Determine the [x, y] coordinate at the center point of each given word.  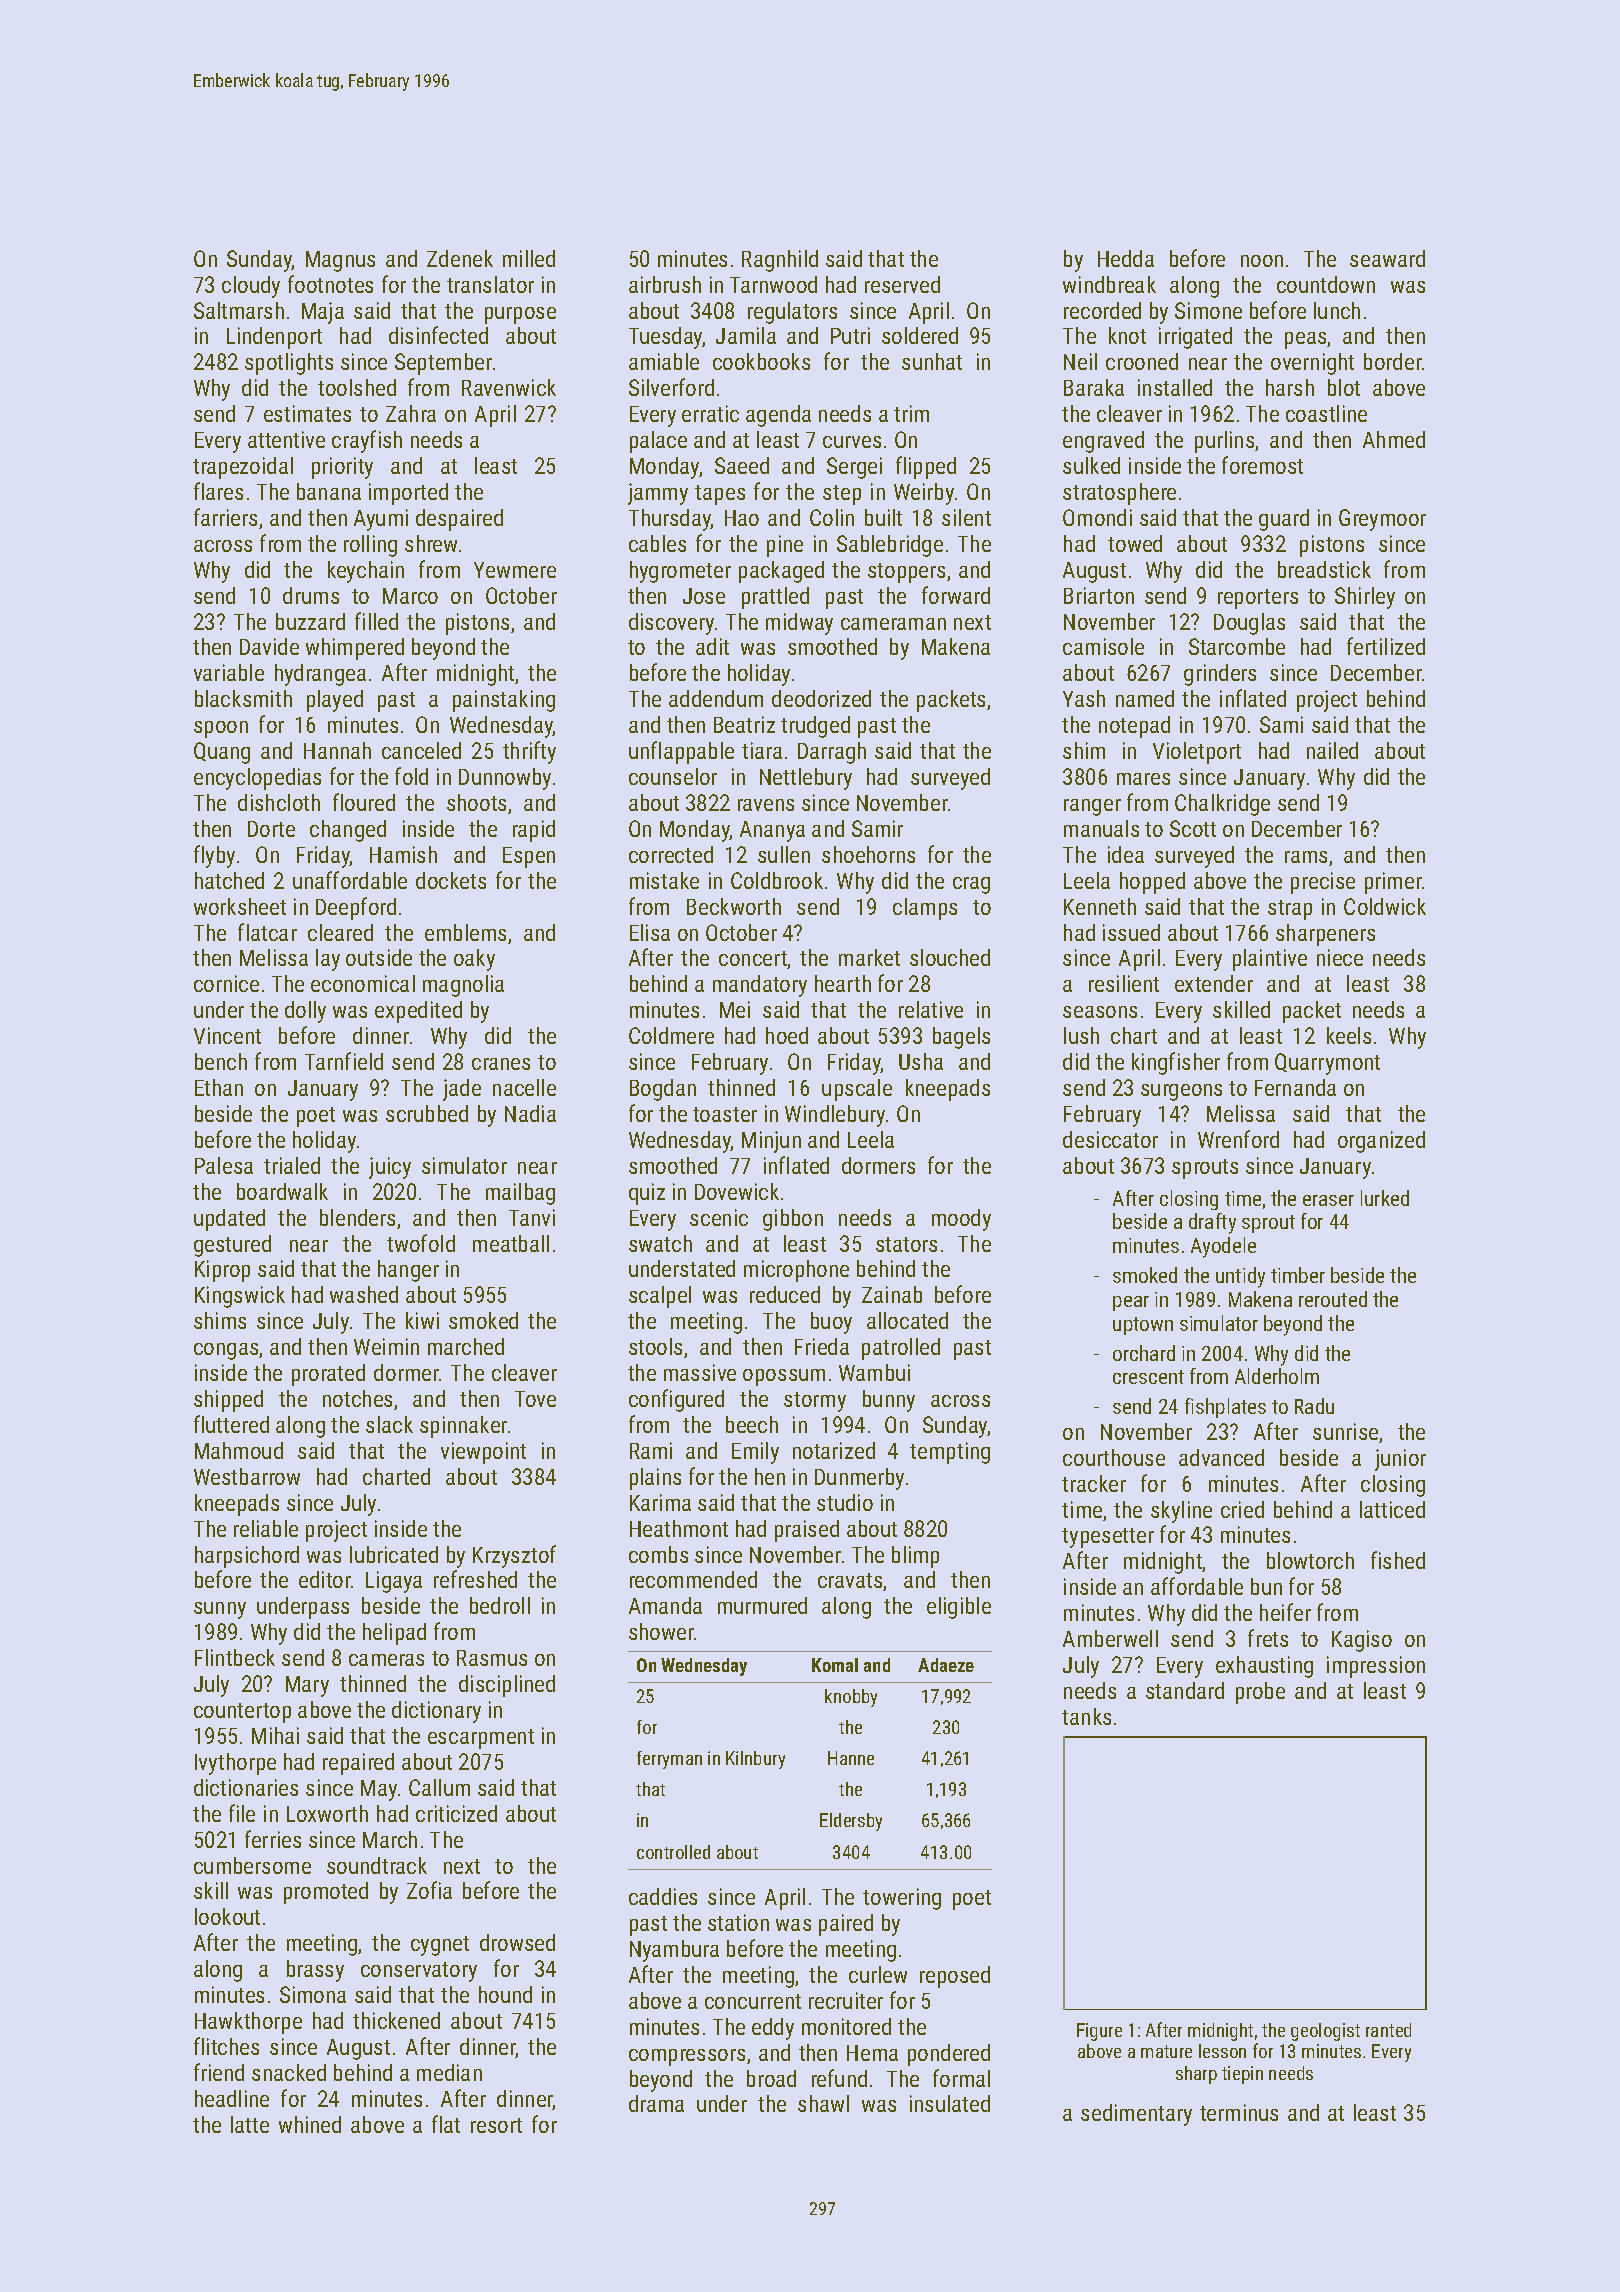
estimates [307, 413]
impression [1376, 1667]
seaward [1387, 258]
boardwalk [282, 1191]
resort [496, 2125]
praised [807, 1531]
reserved [902, 284]
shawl [823, 2103]
